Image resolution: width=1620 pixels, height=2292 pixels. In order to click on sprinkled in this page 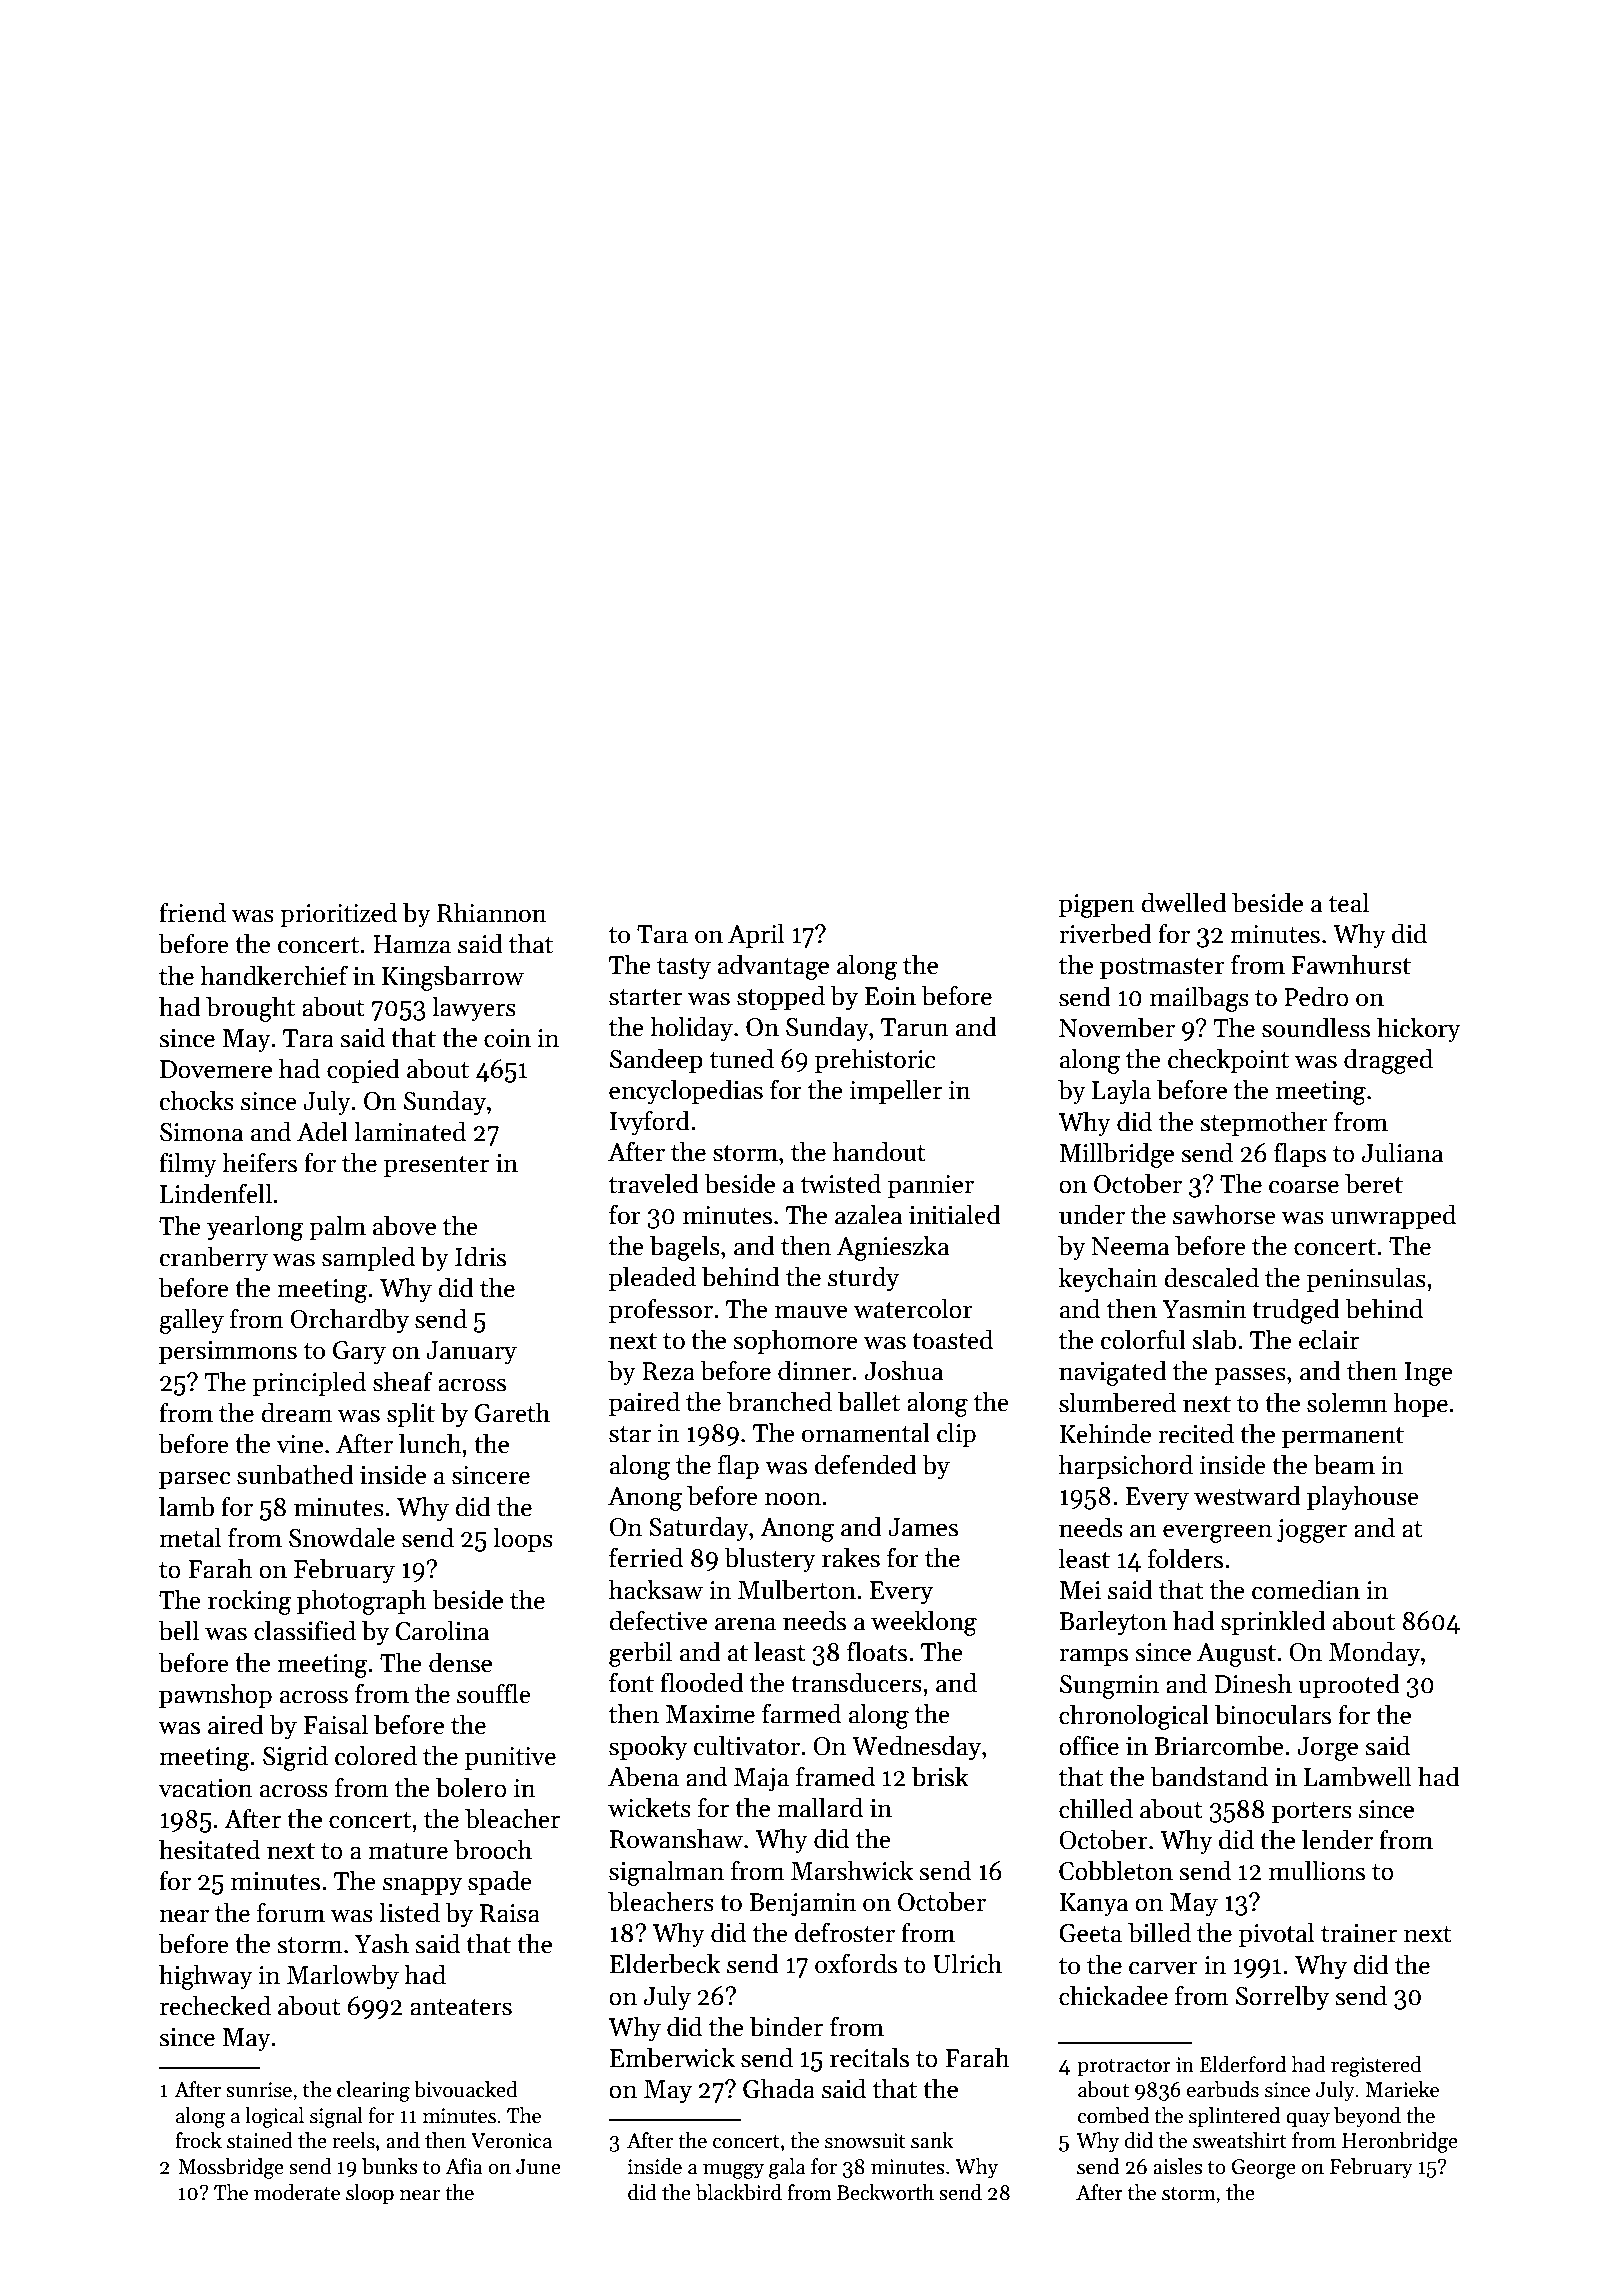, I will do `click(1273, 1622)`.
